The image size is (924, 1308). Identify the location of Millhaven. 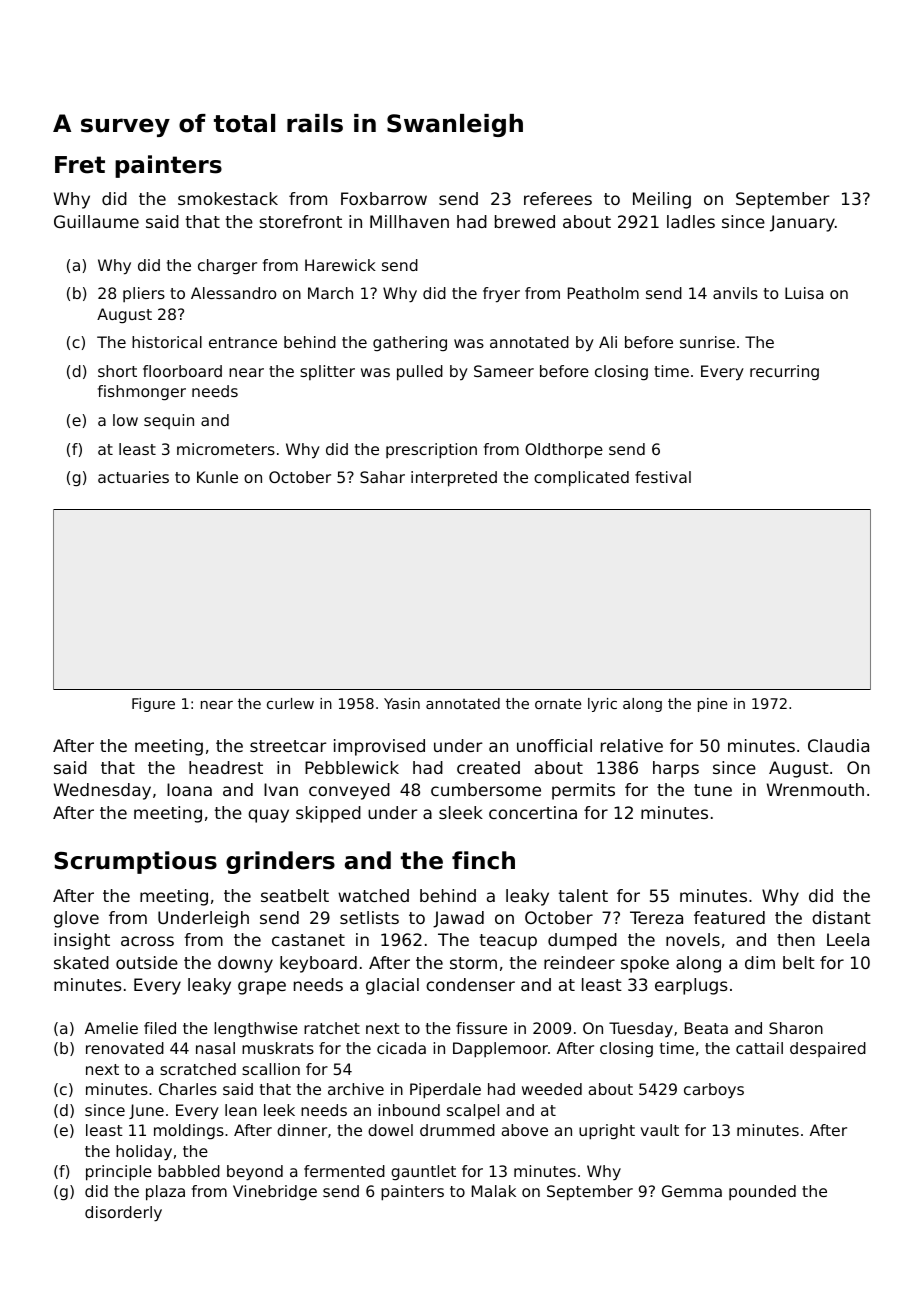
(409, 221).
